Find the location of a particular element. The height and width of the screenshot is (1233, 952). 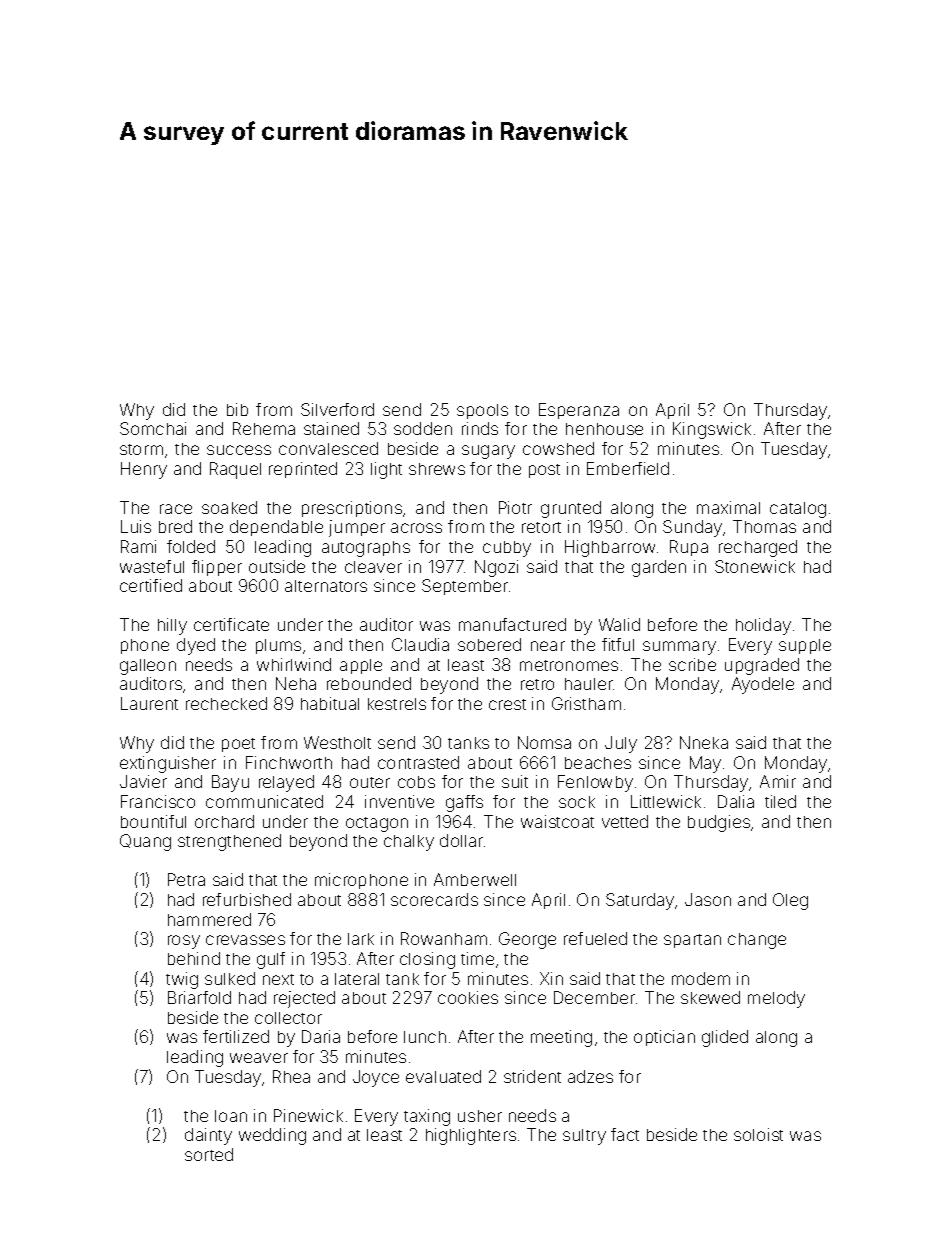

Petra is located at coordinates (186, 879).
